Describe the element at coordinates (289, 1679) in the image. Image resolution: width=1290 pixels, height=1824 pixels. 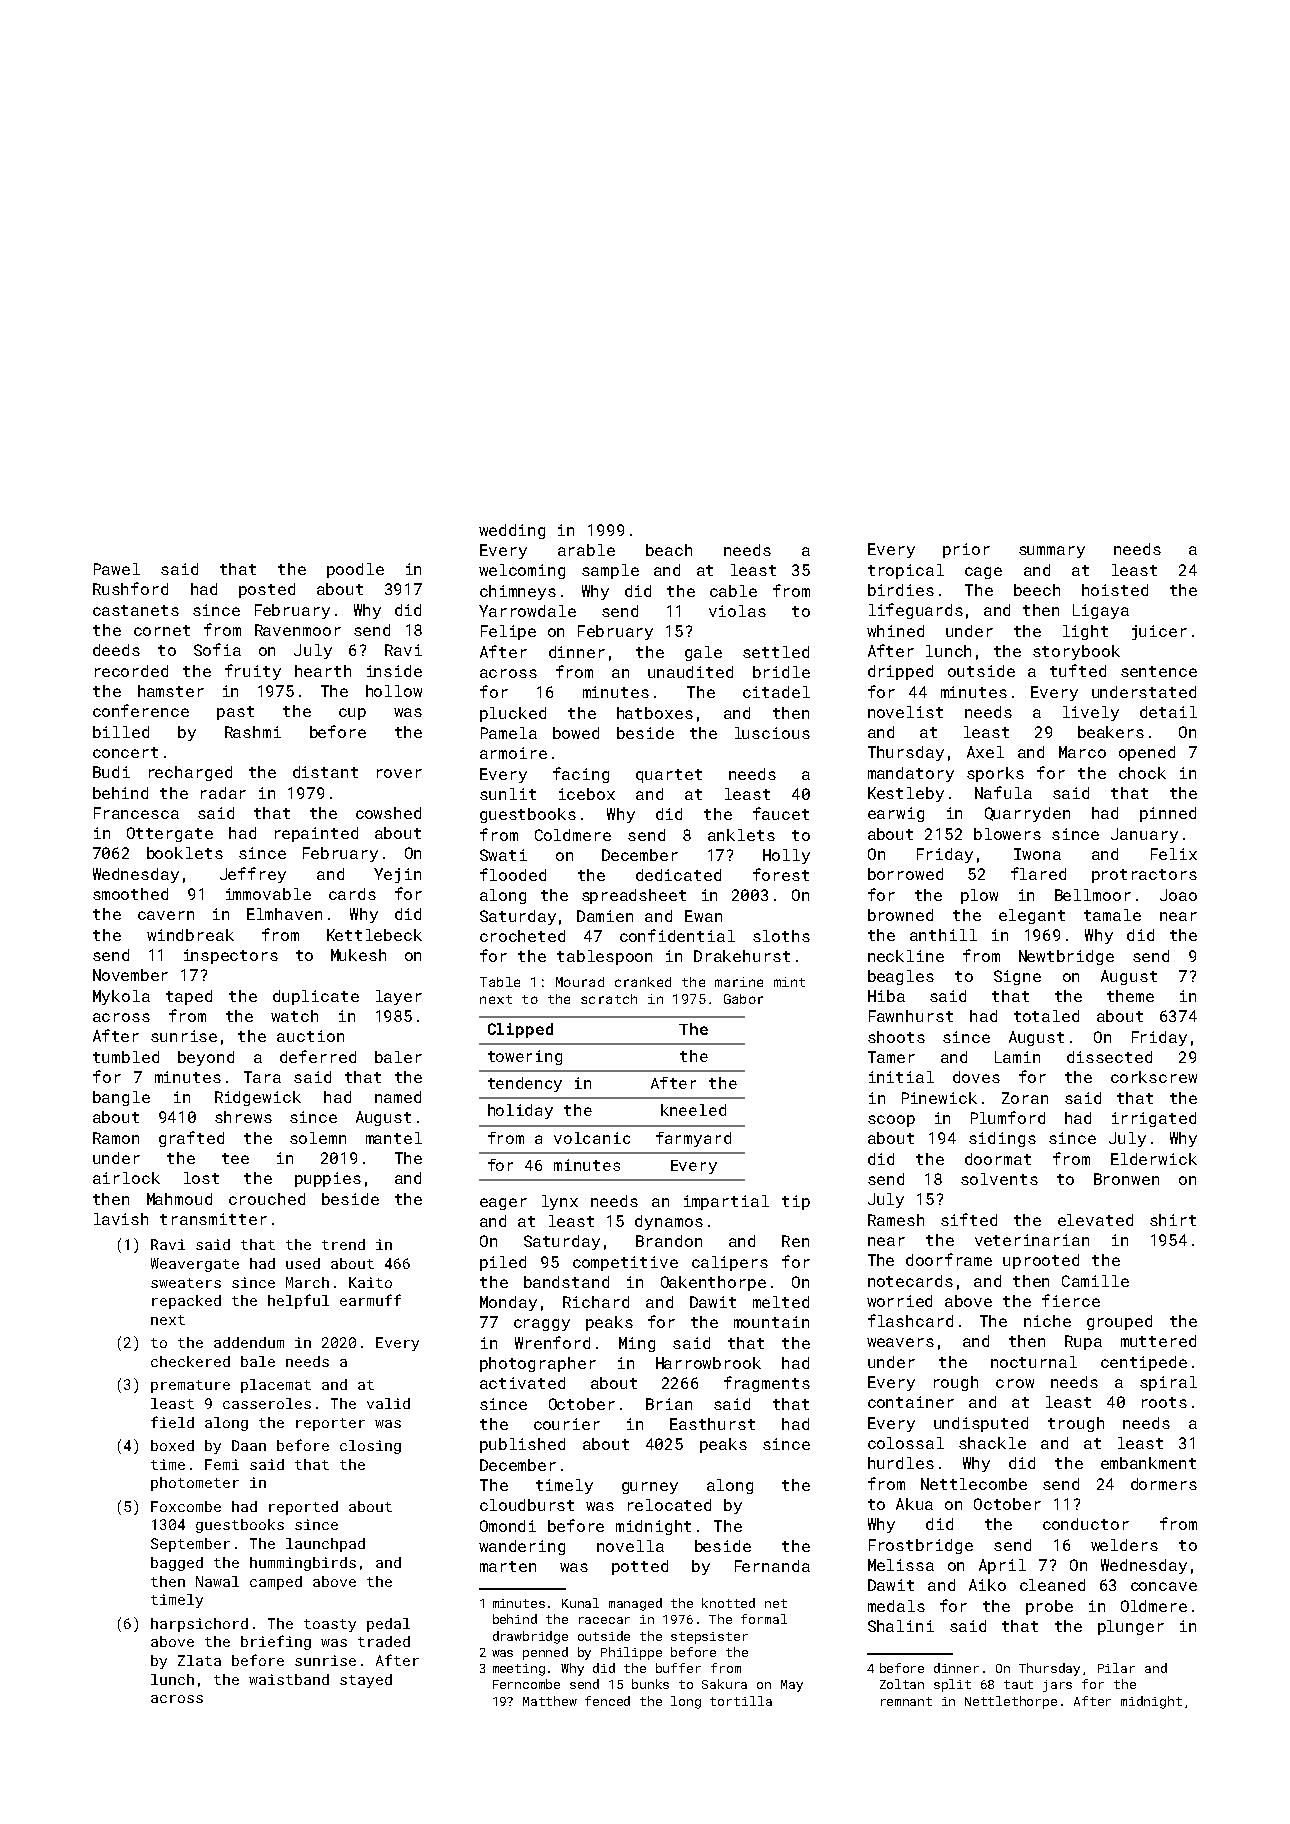
I see `waistband` at that location.
